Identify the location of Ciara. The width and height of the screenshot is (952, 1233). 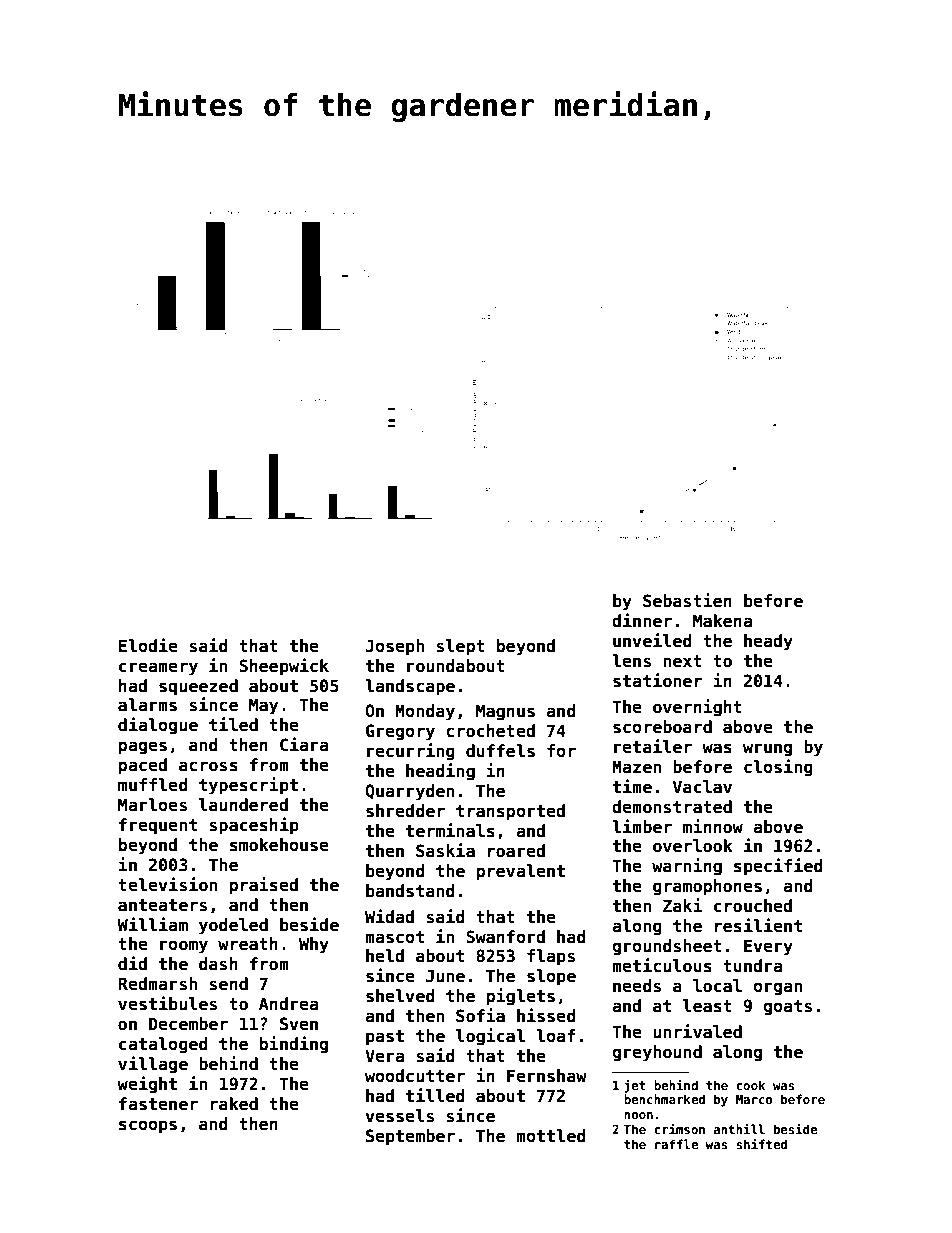
(304, 744).
